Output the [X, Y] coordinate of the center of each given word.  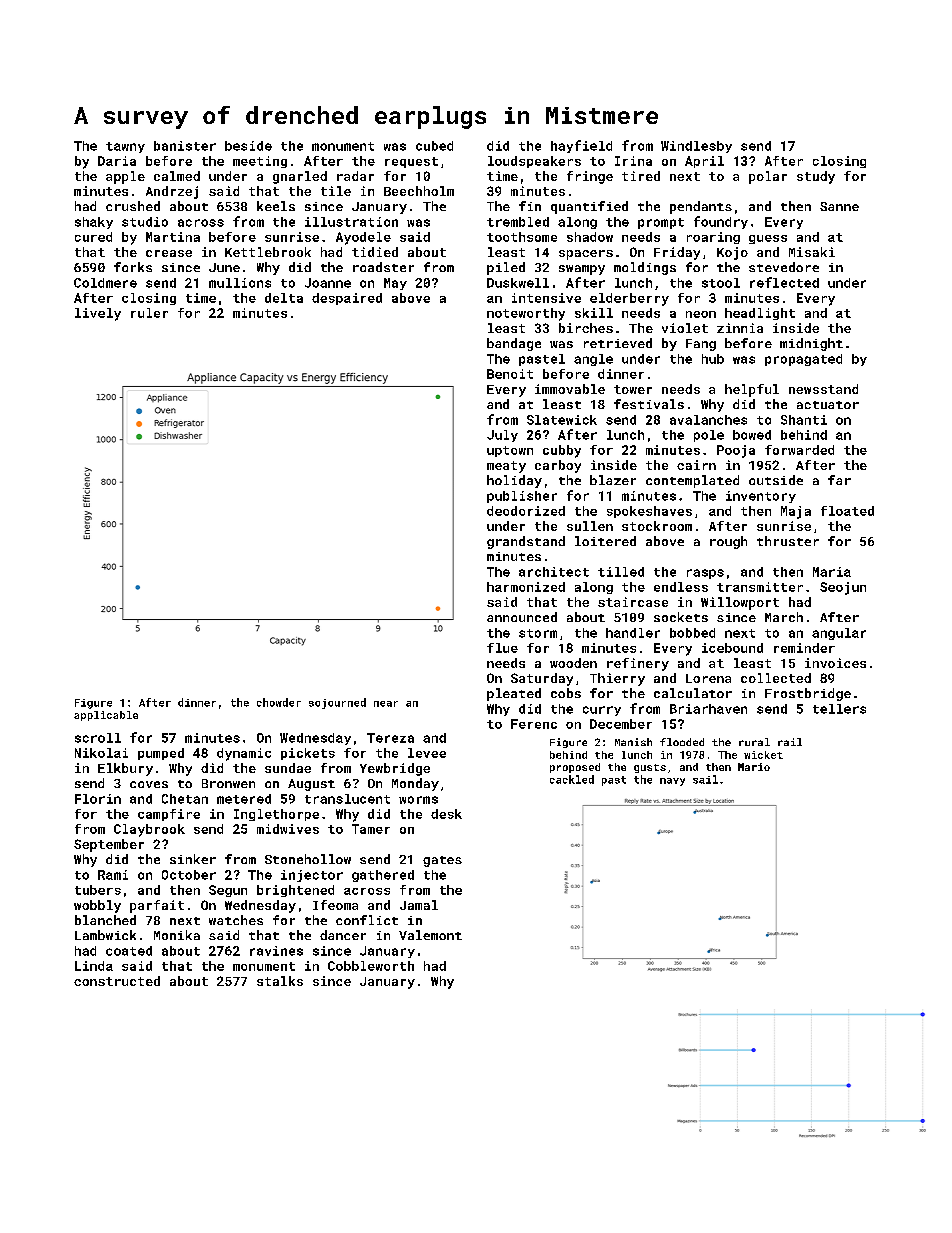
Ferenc [534, 724]
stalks [280, 981]
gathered [383, 876]
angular [839, 634]
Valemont [430, 935]
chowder [279, 702]
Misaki [812, 252]
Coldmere [105, 283]
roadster [383, 267]
